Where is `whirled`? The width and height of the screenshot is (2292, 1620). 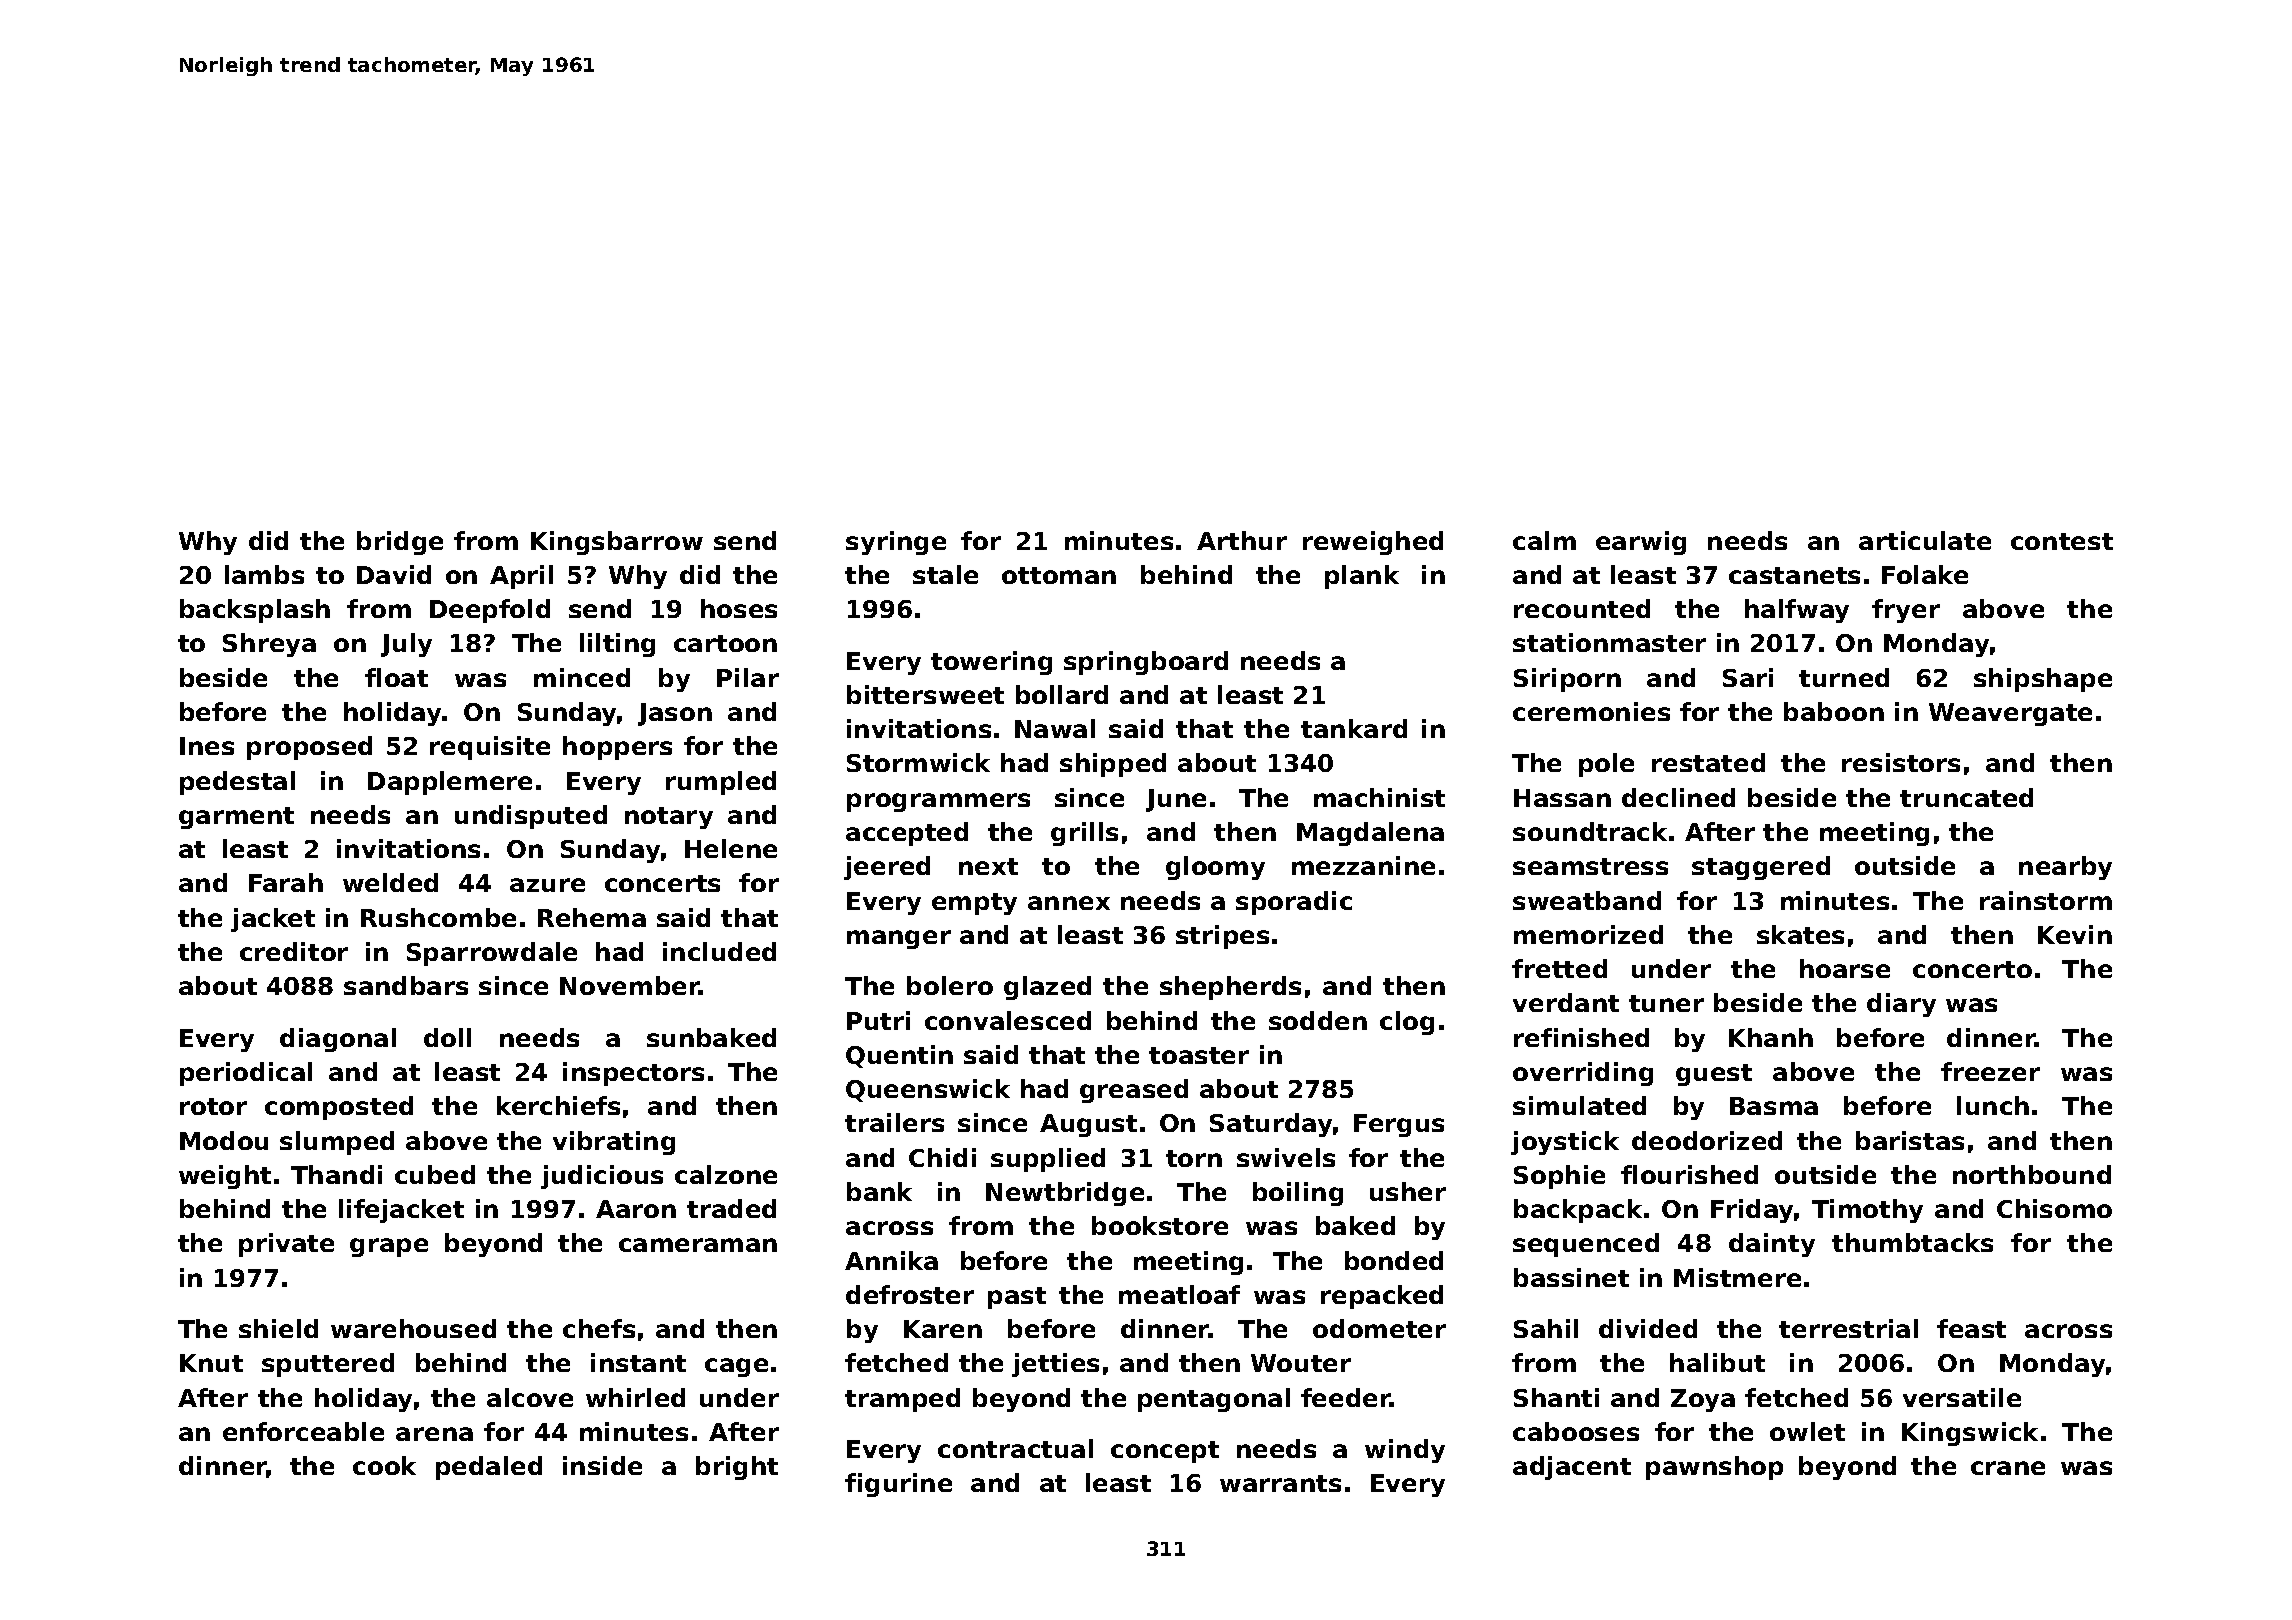 whirled is located at coordinates (635, 1397).
